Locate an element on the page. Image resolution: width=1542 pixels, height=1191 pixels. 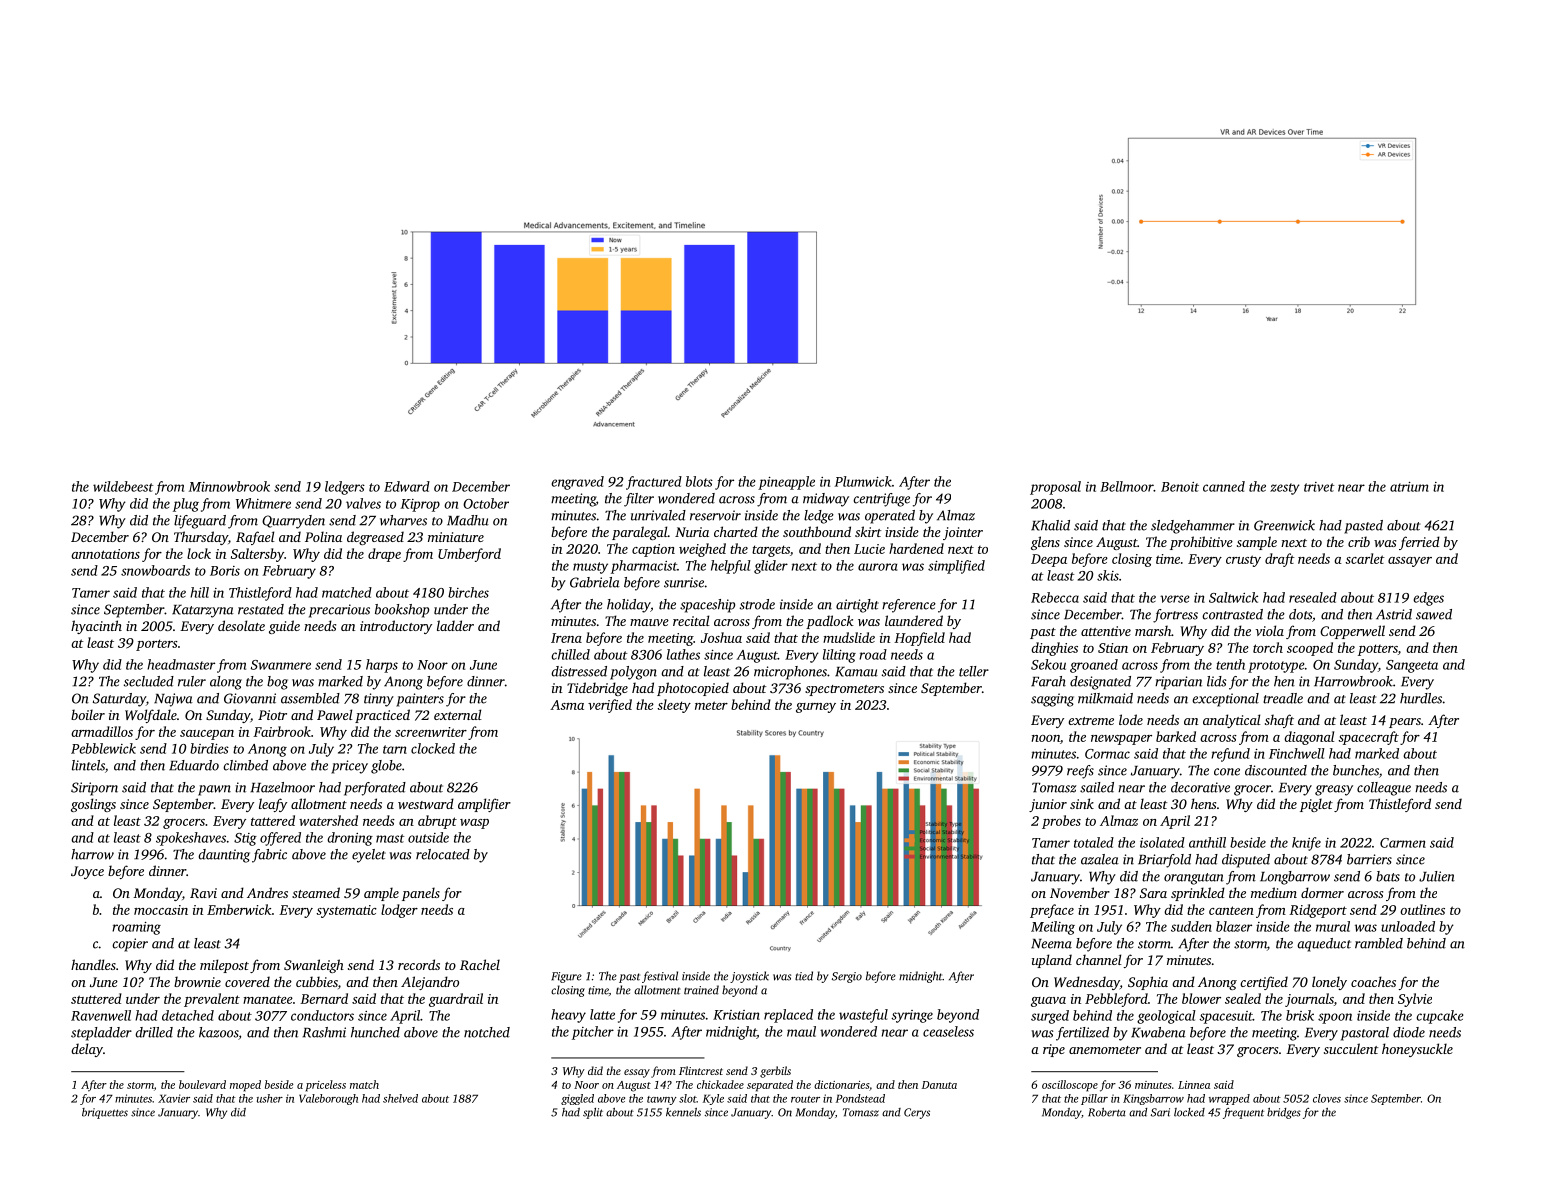
Edward is located at coordinates (407, 486).
